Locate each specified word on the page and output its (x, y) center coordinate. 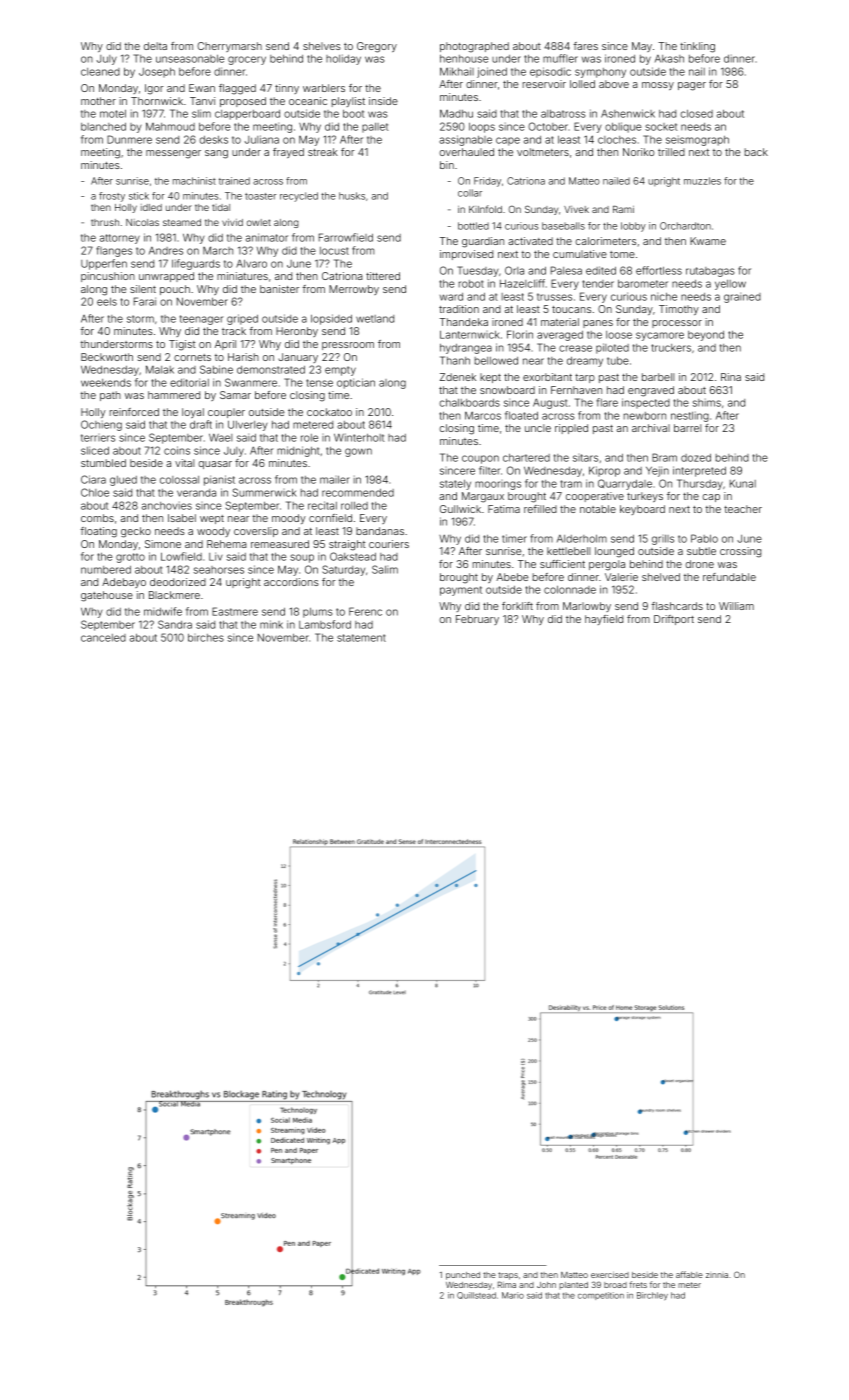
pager (692, 86)
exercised (610, 1275)
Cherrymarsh (229, 47)
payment (461, 591)
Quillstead (476, 1295)
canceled (103, 638)
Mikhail (457, 71)
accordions (291, 582)
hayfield (604, 620)
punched (463, 1276)
